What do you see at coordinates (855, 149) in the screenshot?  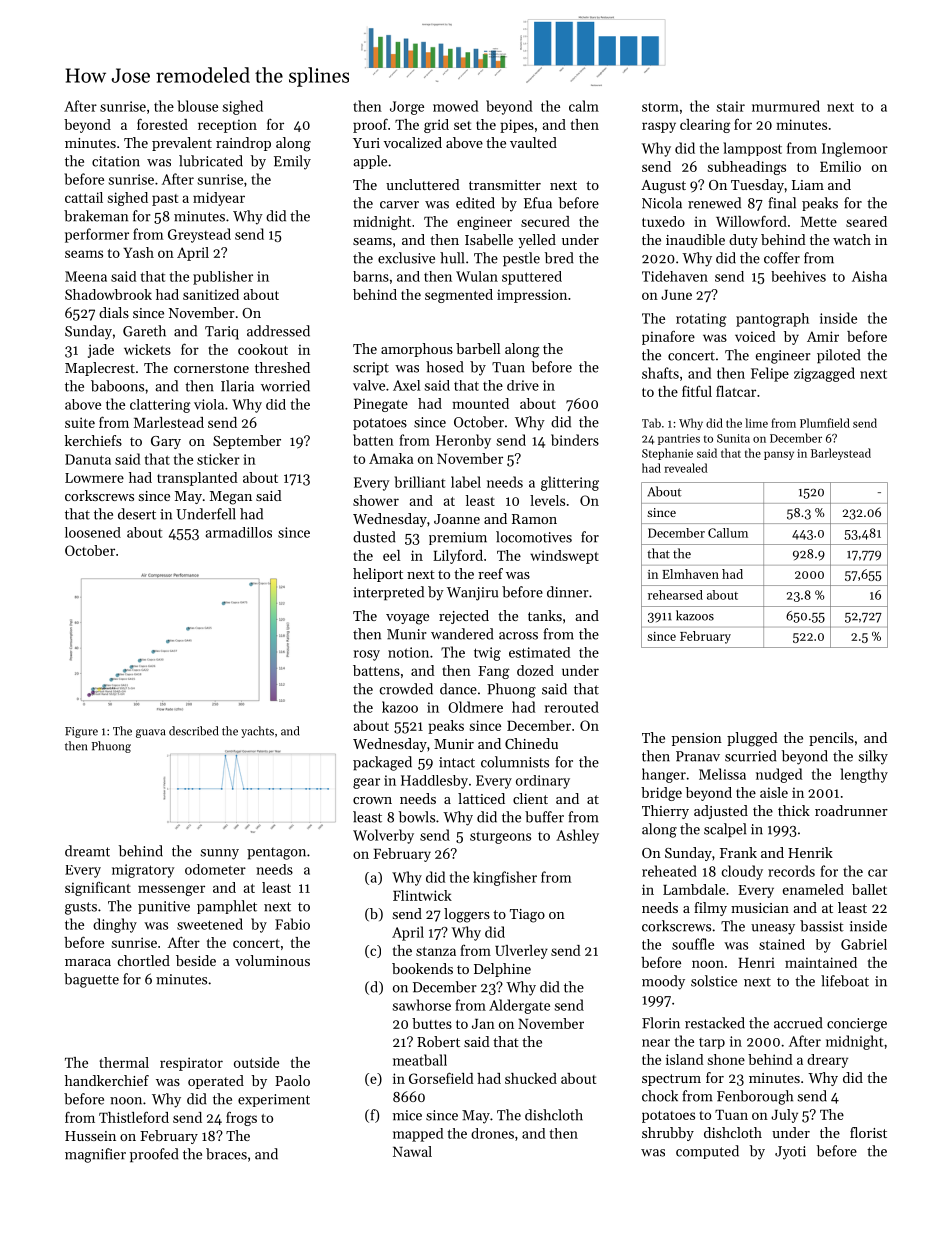 I see `Inglemoor` at bounding box center [855, 149].
